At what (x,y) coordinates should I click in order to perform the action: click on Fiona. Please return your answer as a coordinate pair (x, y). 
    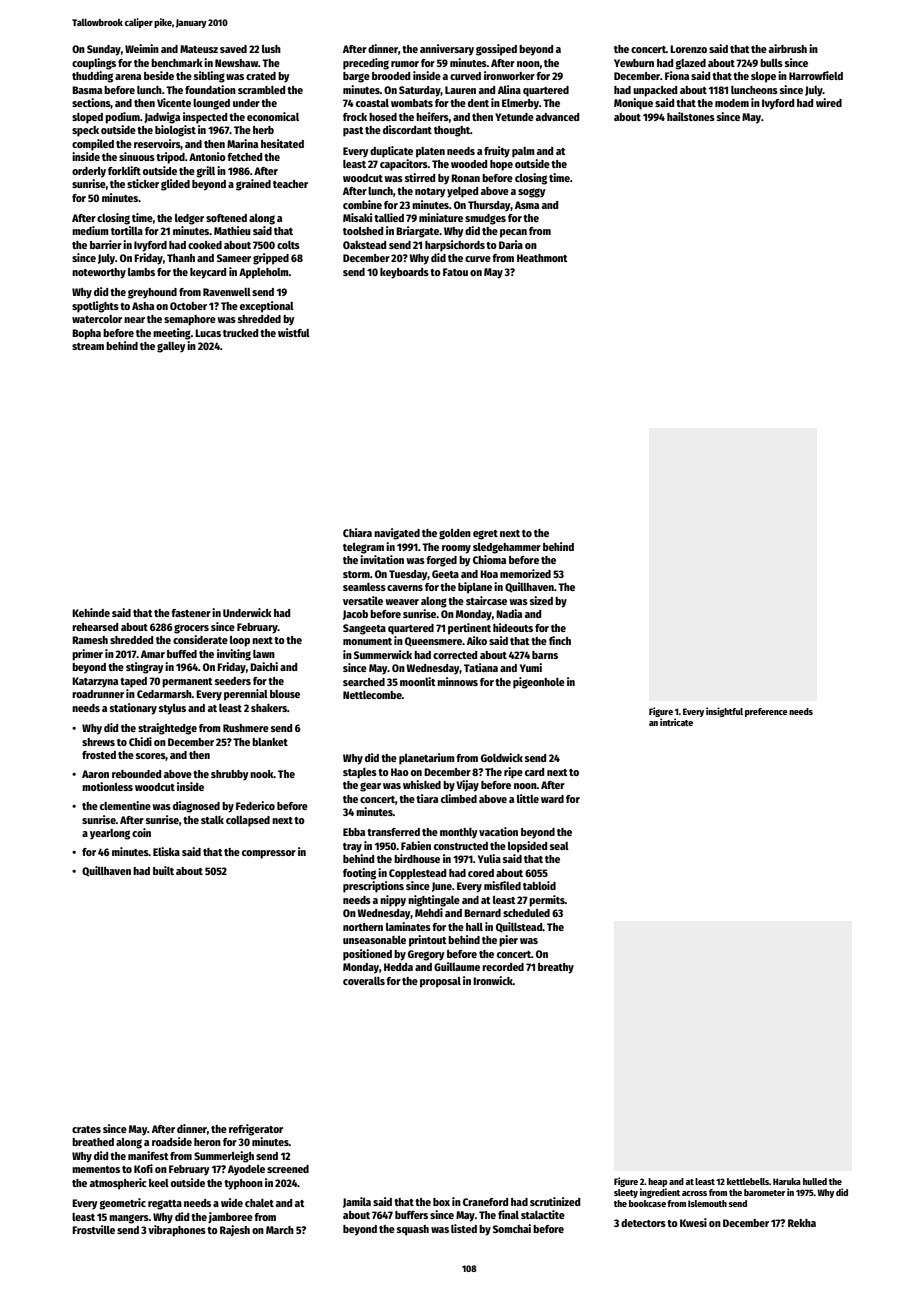
    Looking at the image, I should click on (677, 75).
